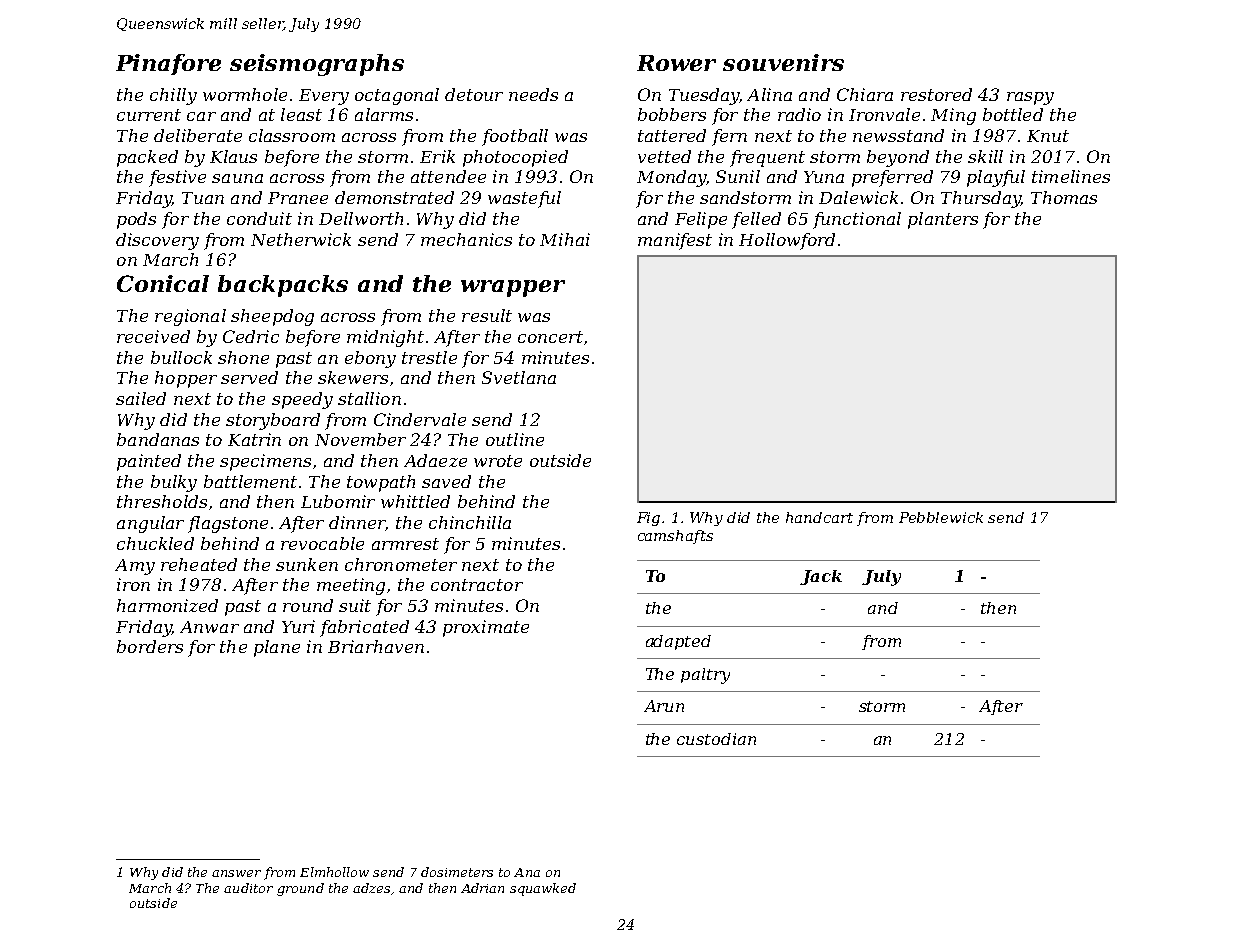 The image size is (1233, 952). I want to click on bullock, so click(181, 357).
